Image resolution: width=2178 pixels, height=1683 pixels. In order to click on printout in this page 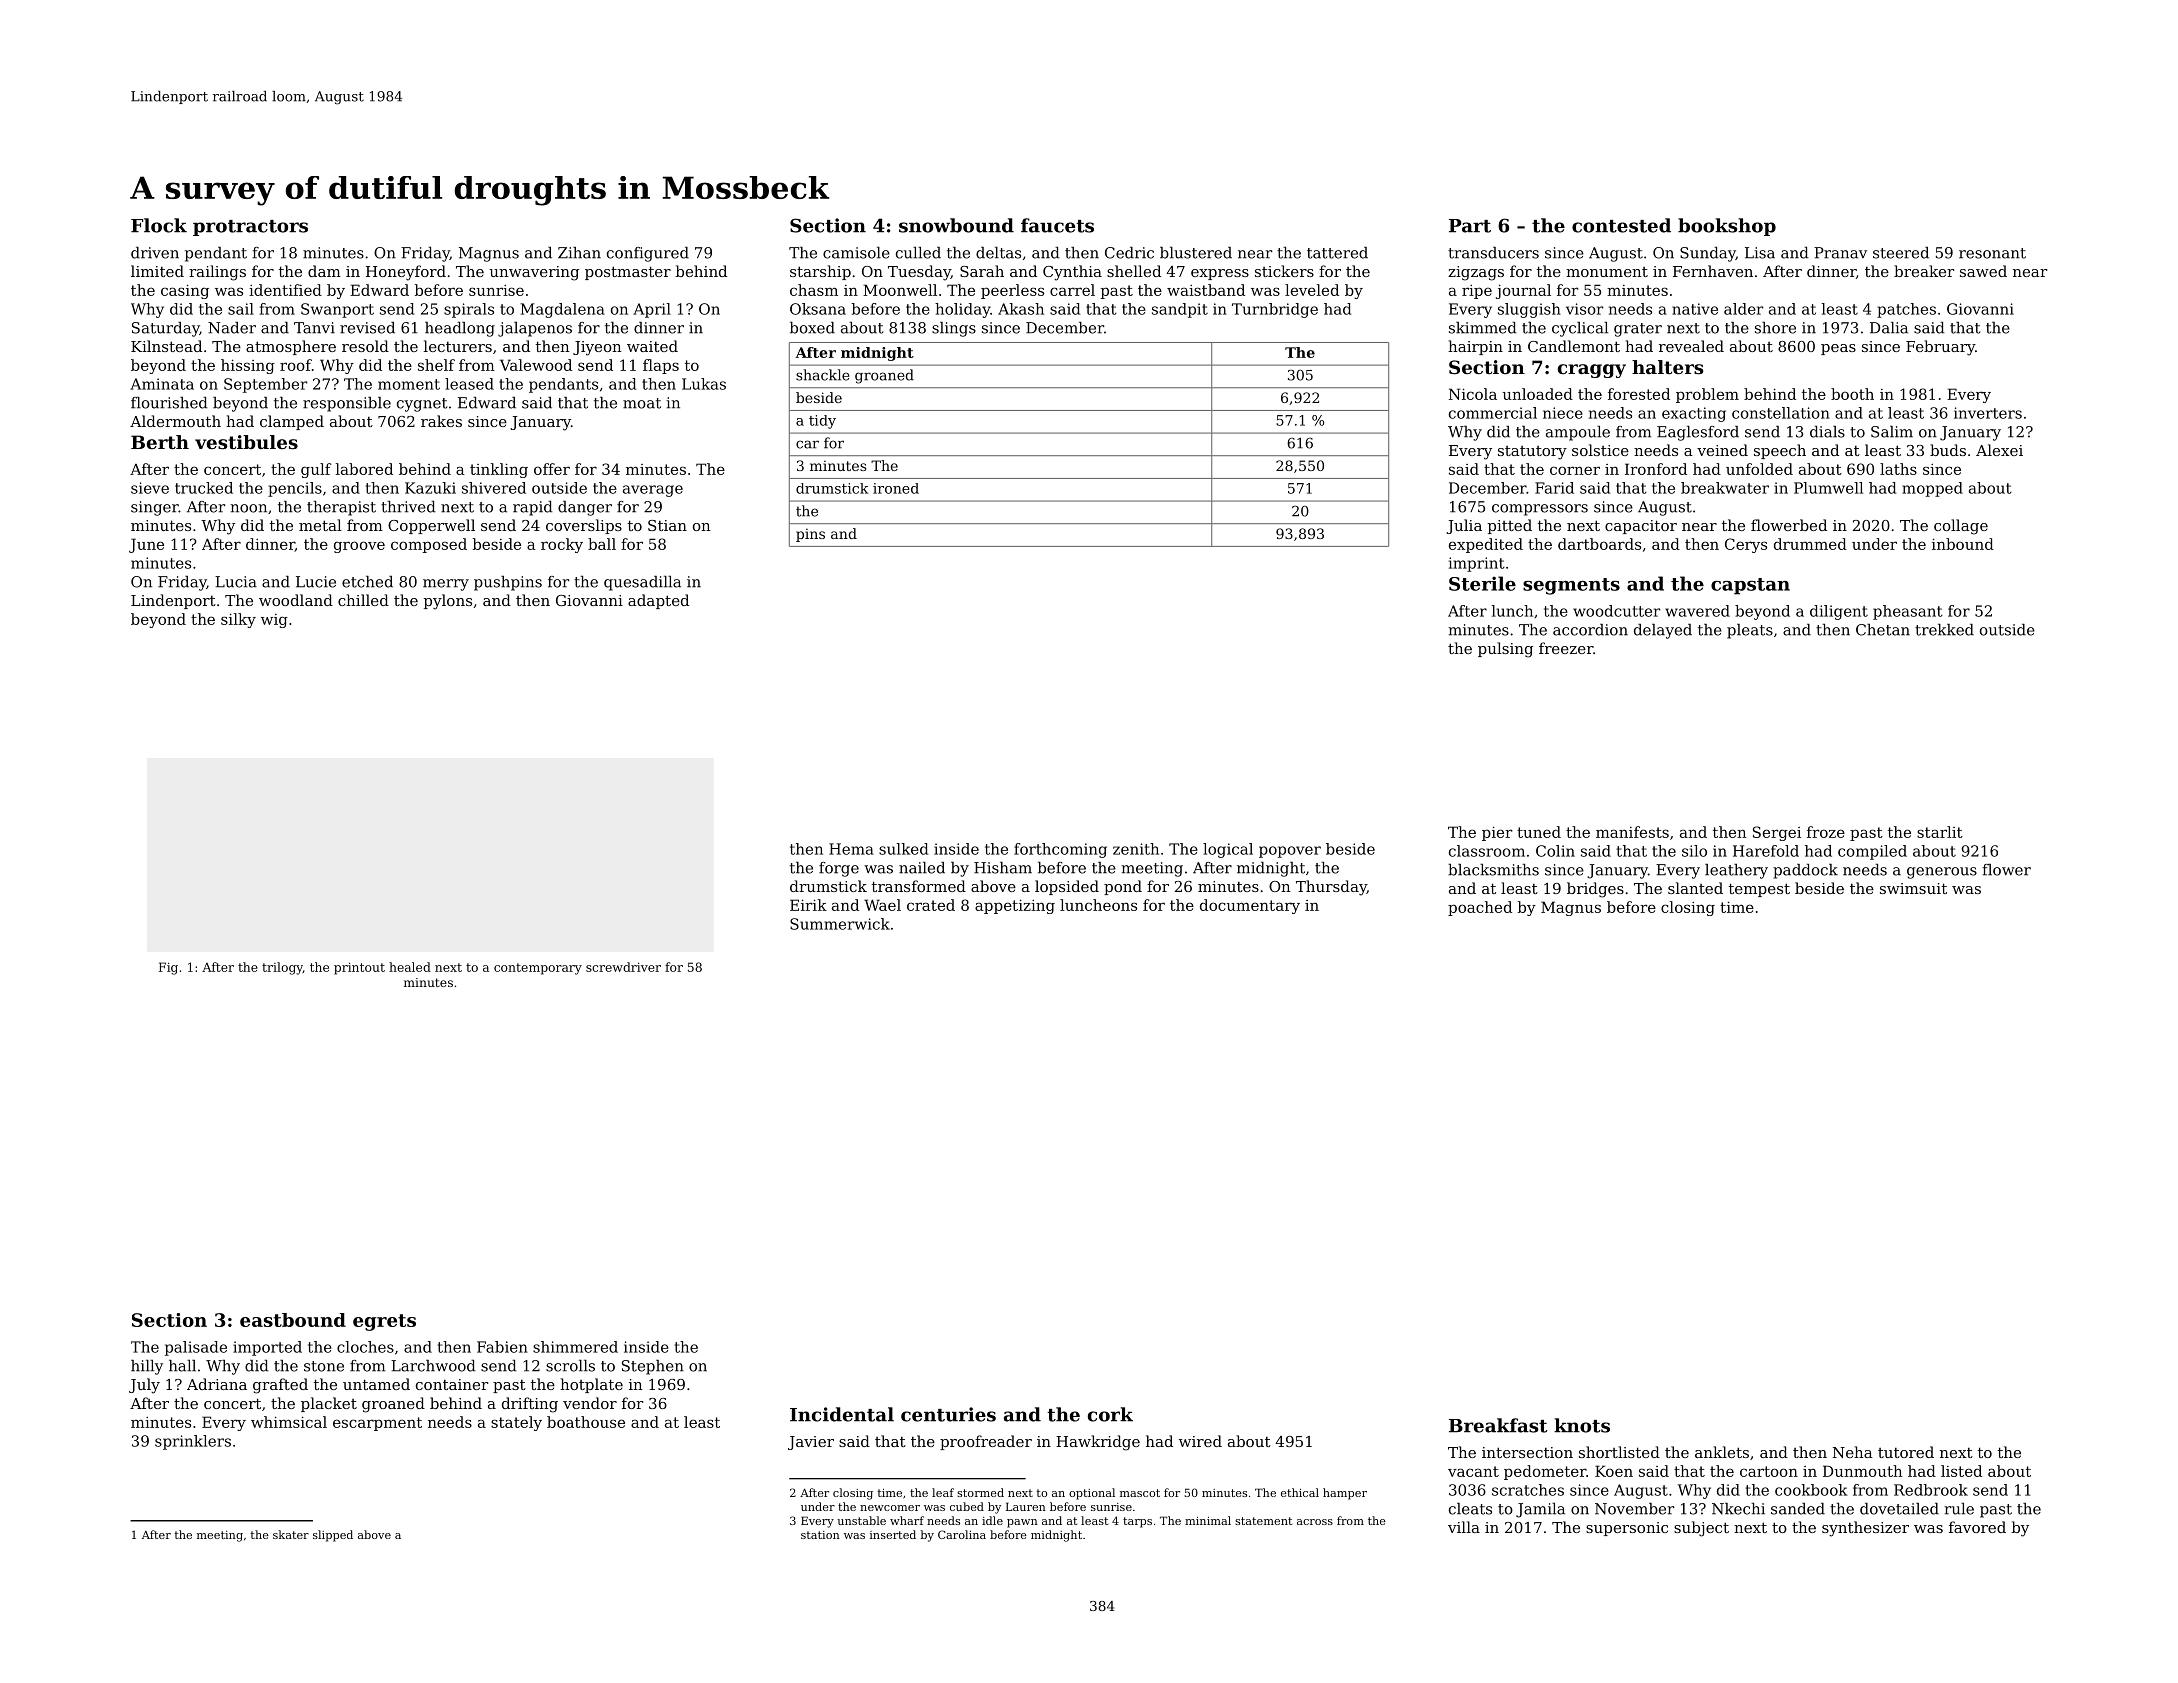, I will do `click(359, 969)`.
